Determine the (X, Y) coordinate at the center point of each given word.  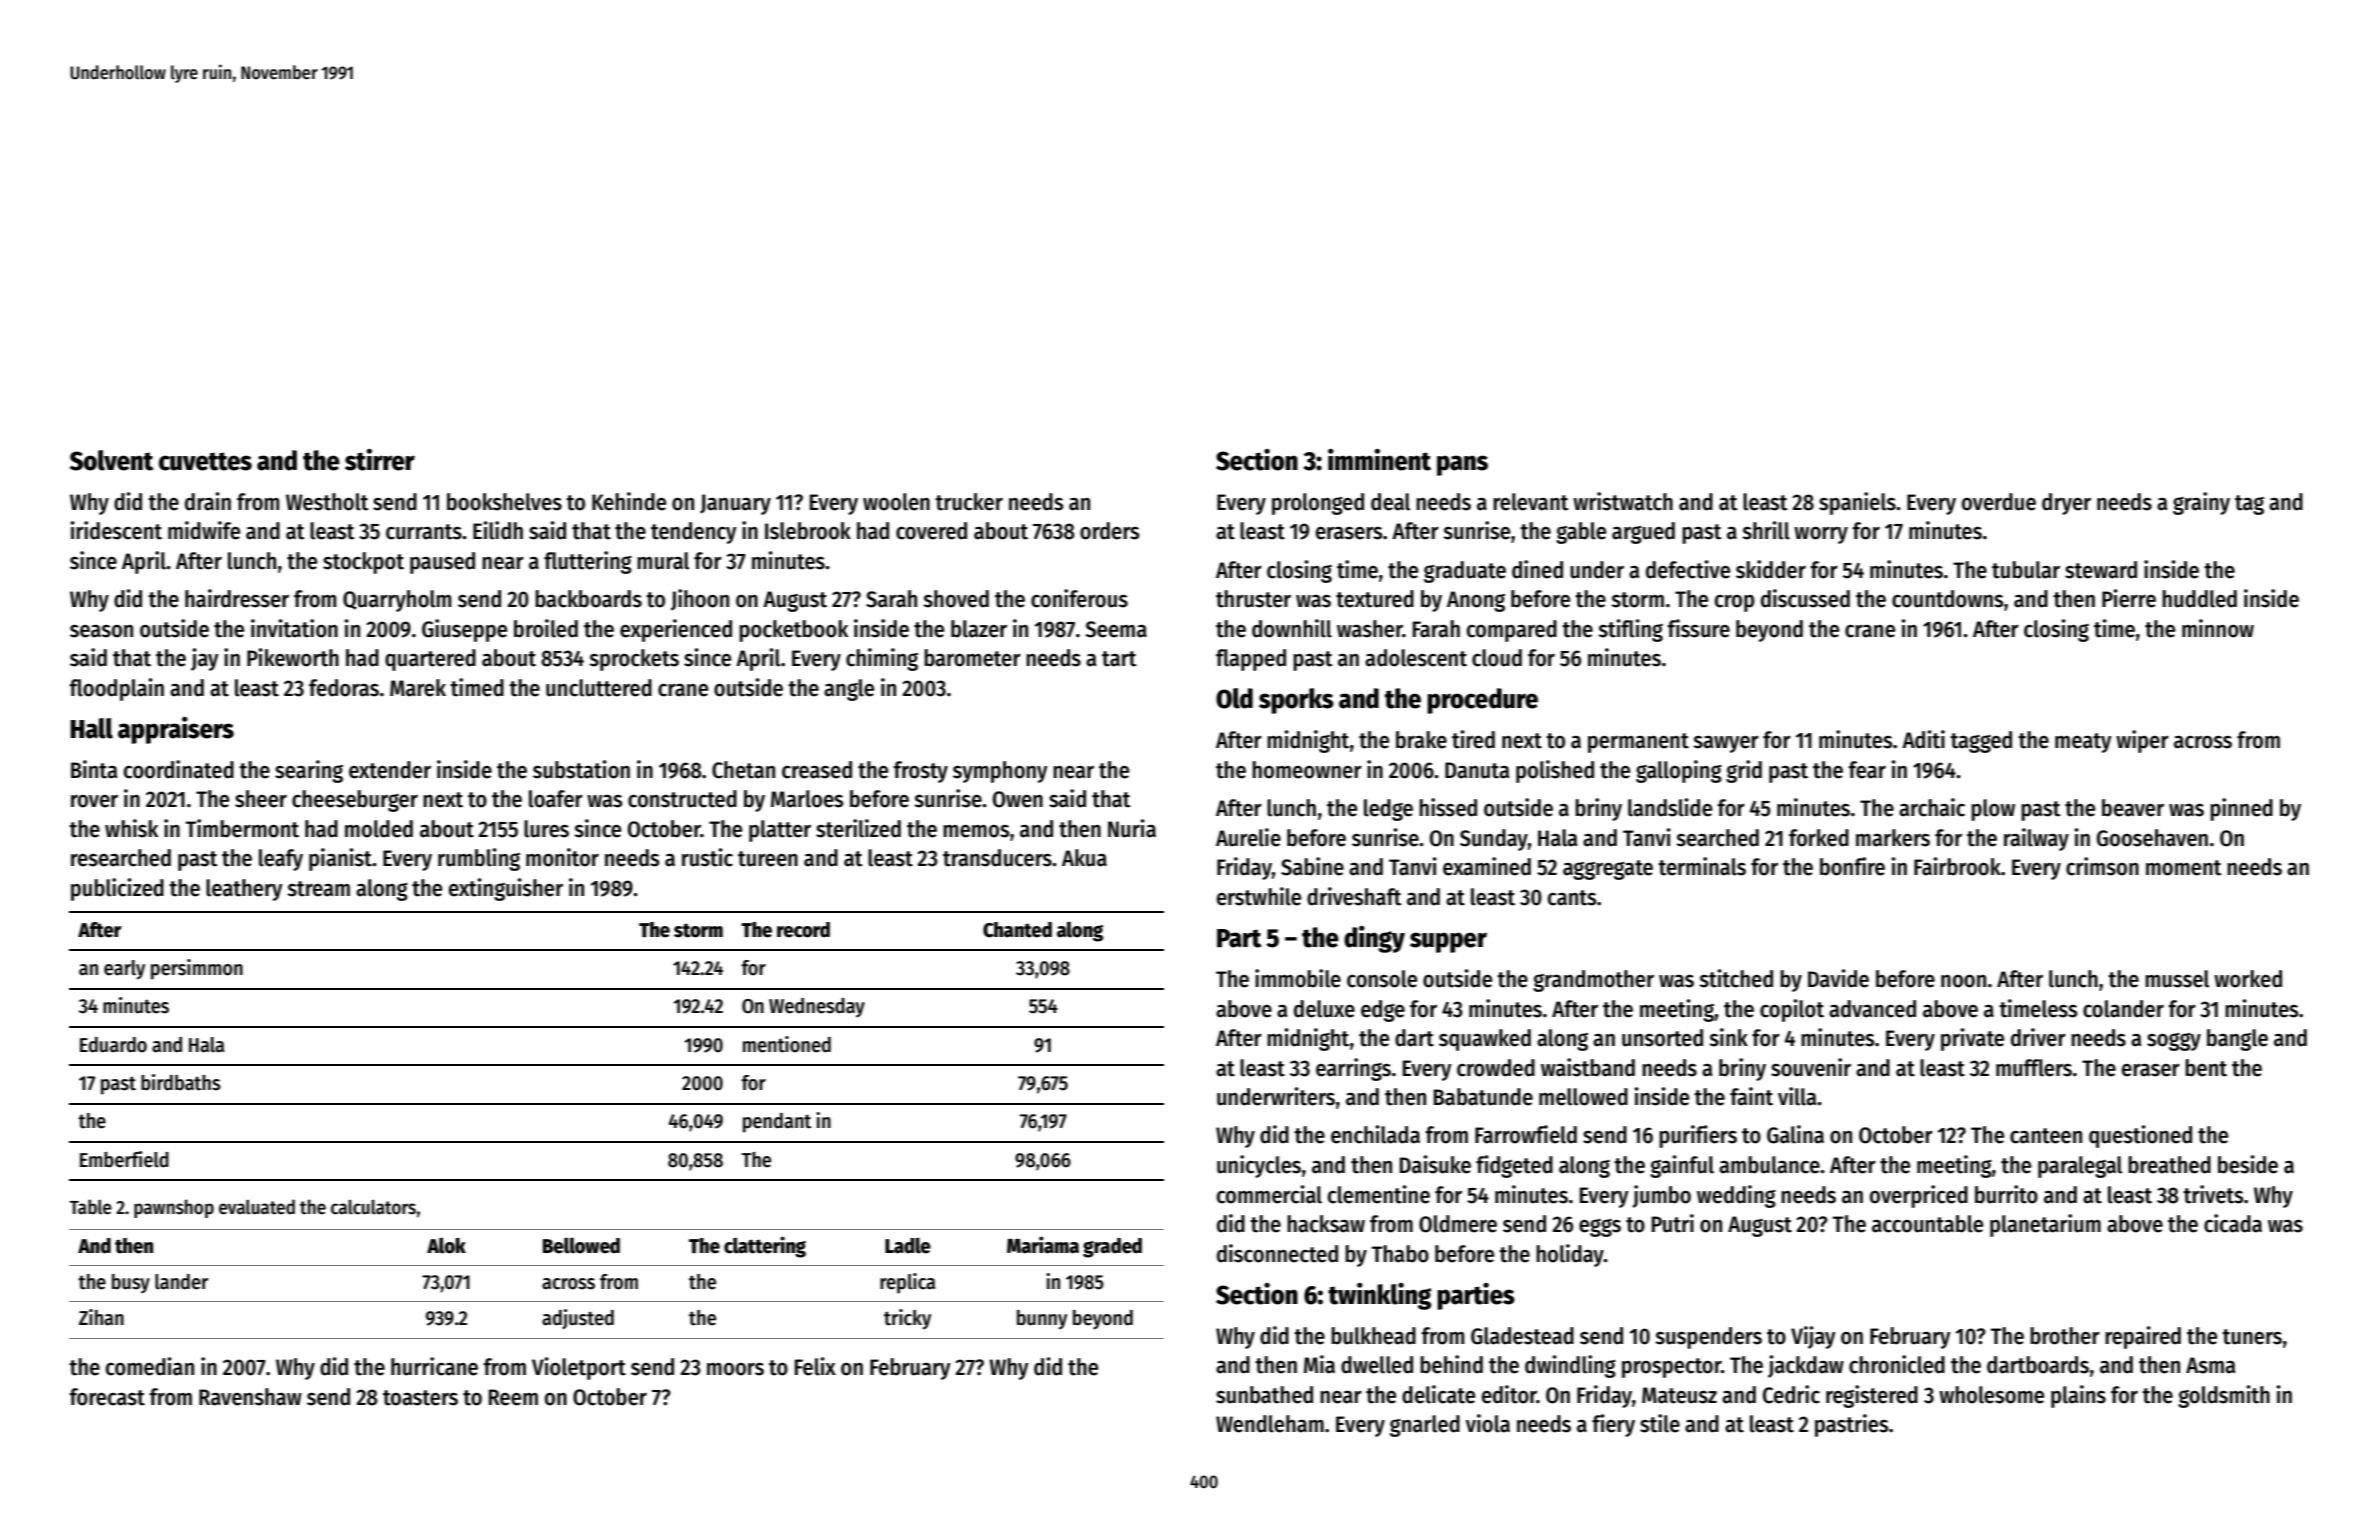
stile (1660, 1423)
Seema (1116, 629)
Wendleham (1270, 1424)
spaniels (1857, 503)
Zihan (101, 1317)
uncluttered (599, 688)
